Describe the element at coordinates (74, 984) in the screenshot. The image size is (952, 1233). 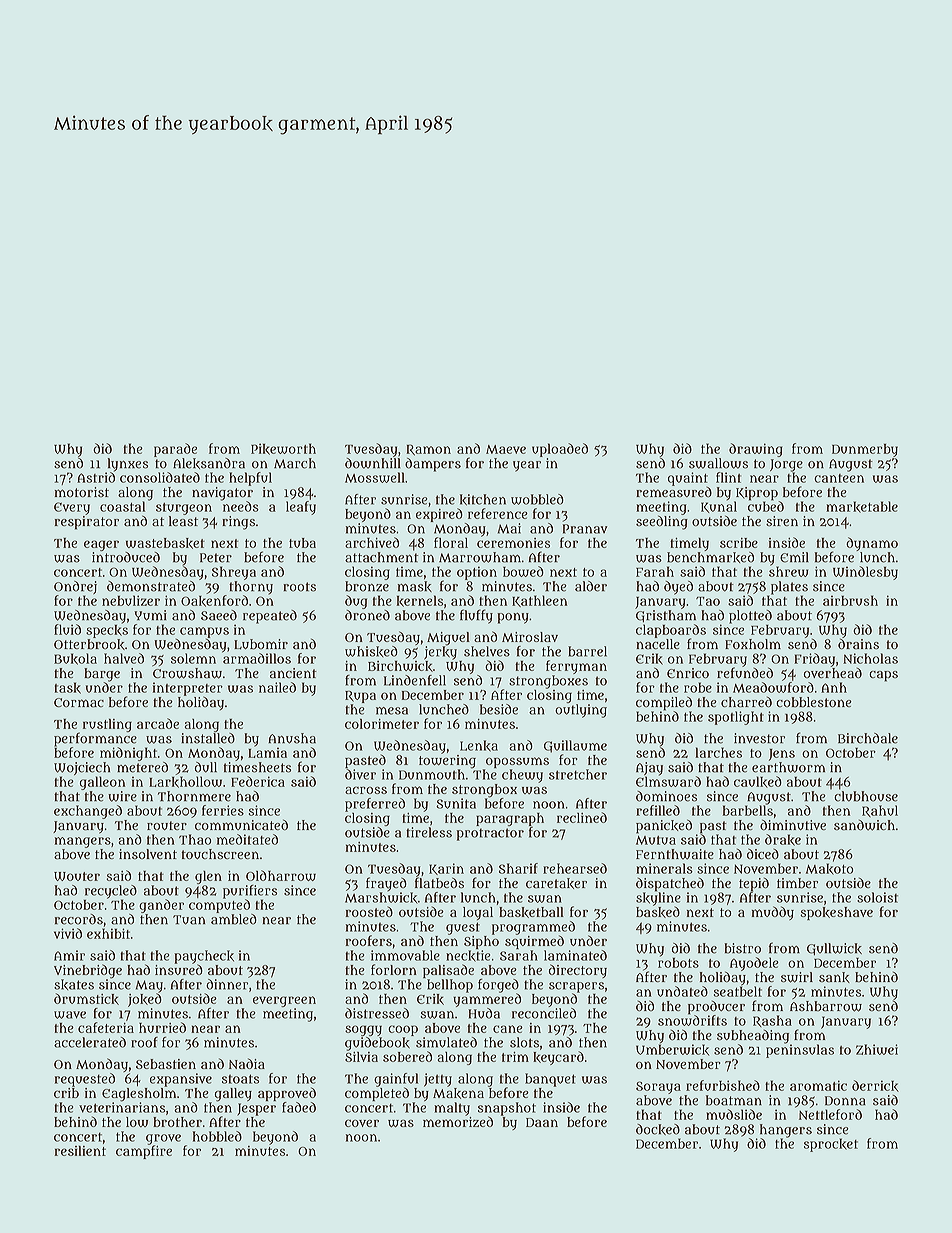
I see `skates` at that location.
